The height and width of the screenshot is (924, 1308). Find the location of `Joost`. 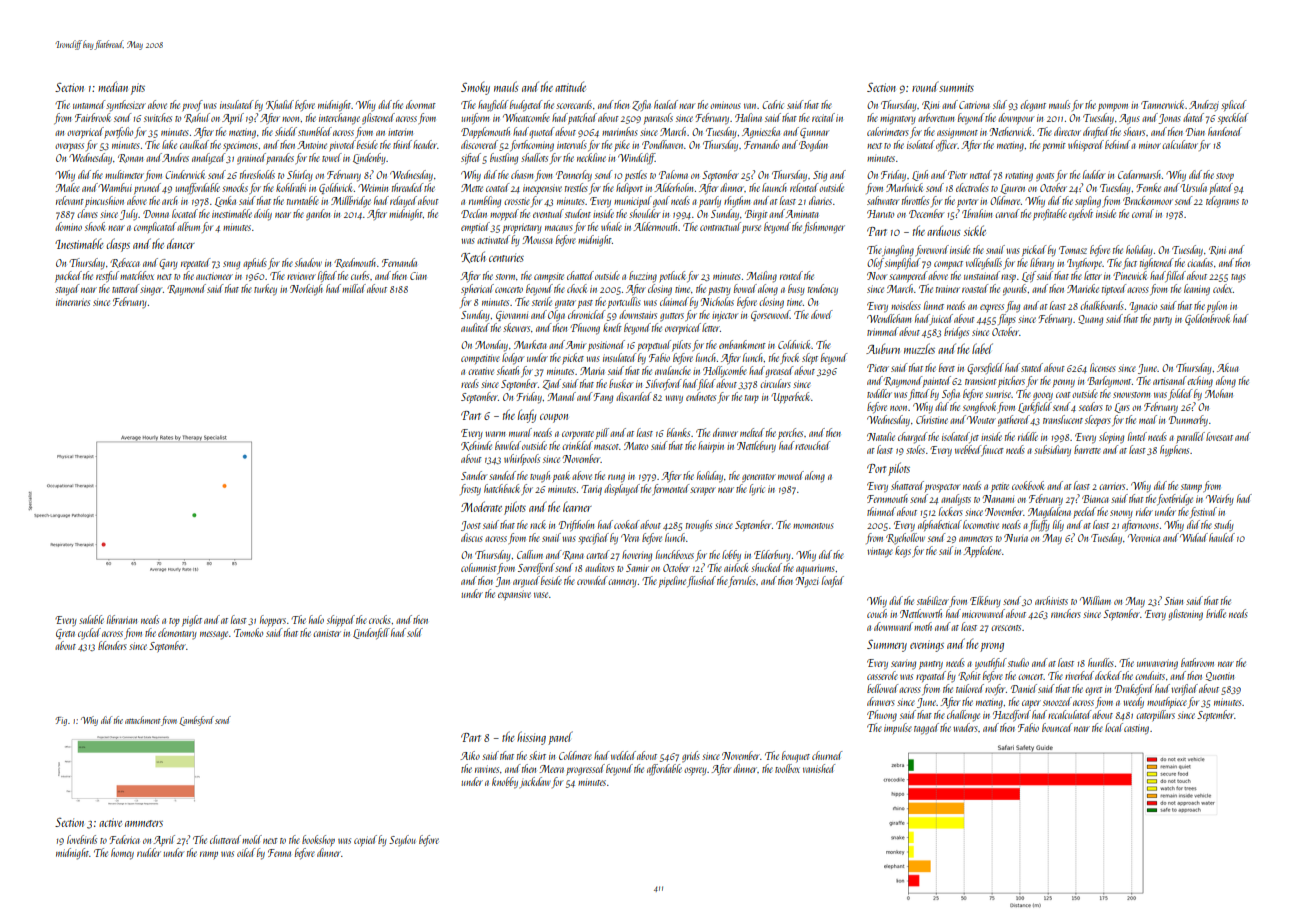

Joost is located at coordinates (471, 526).
